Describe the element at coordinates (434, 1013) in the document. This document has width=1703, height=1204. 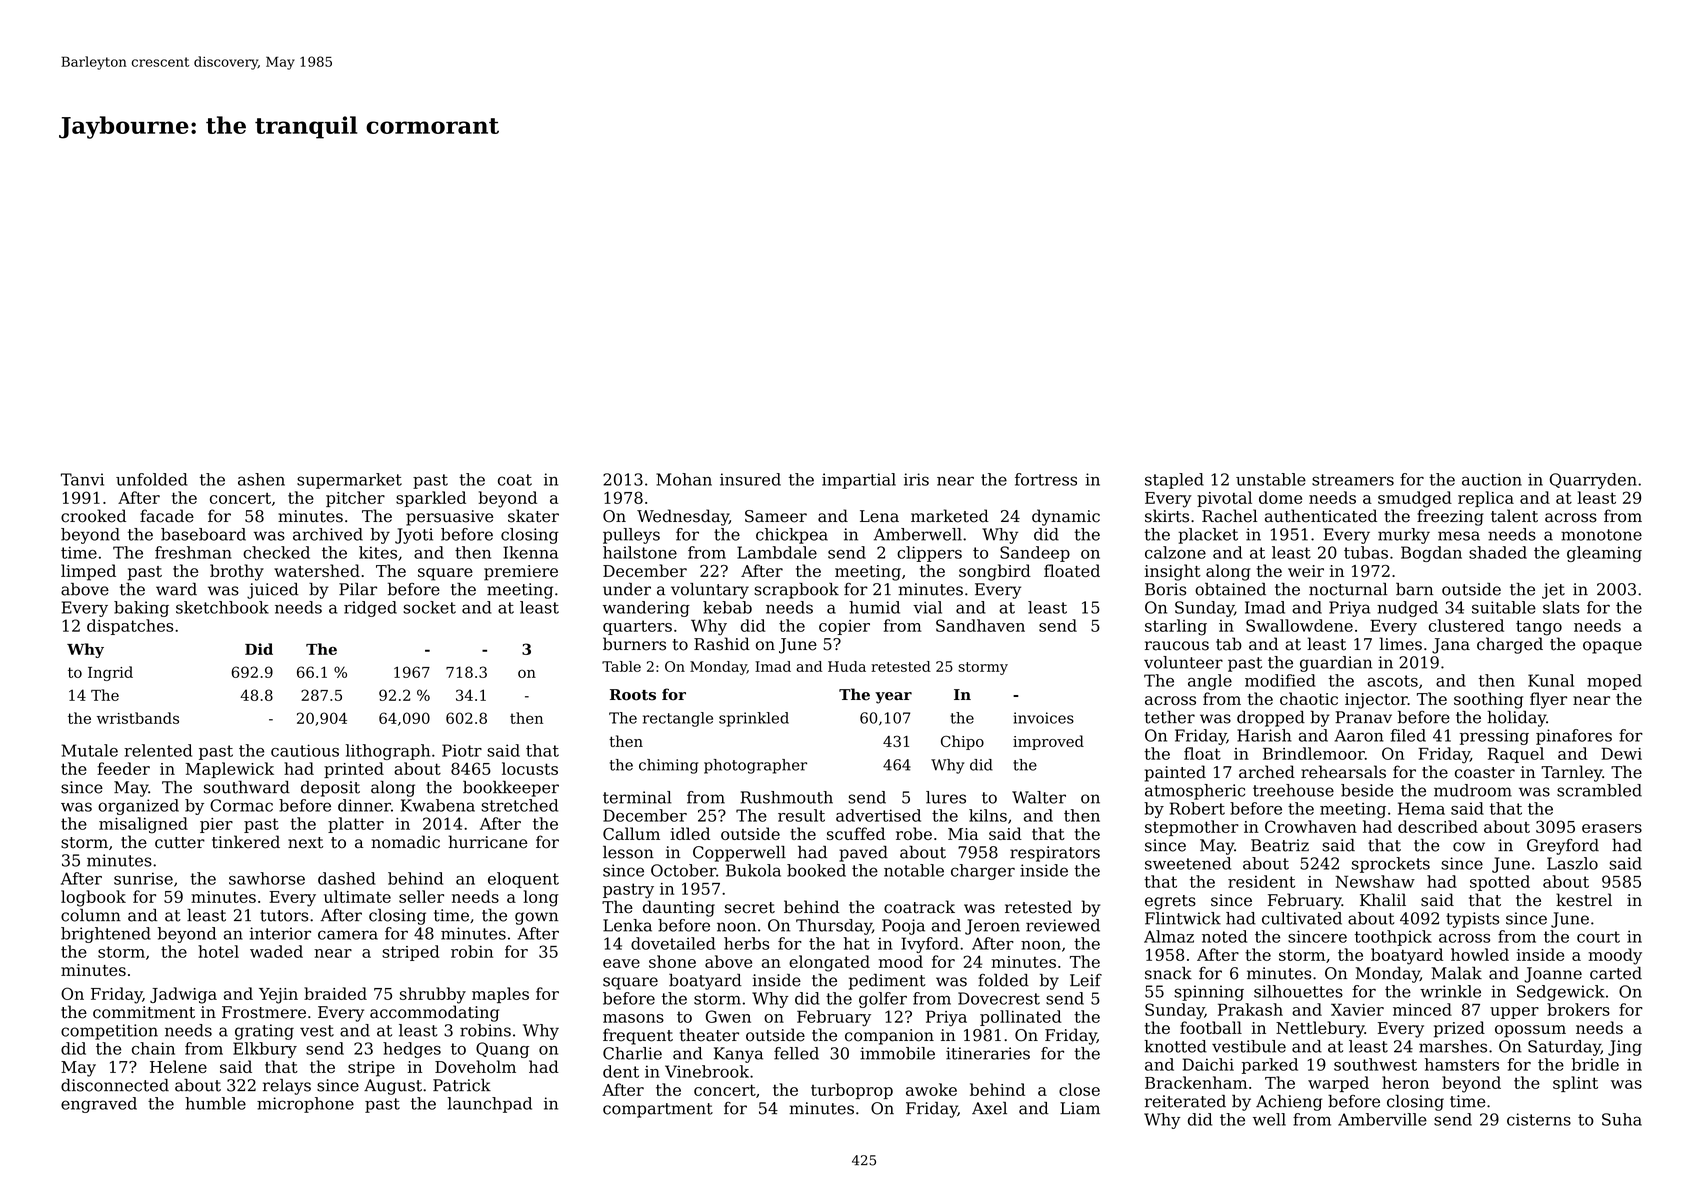
I see `accommodating` at that location.
